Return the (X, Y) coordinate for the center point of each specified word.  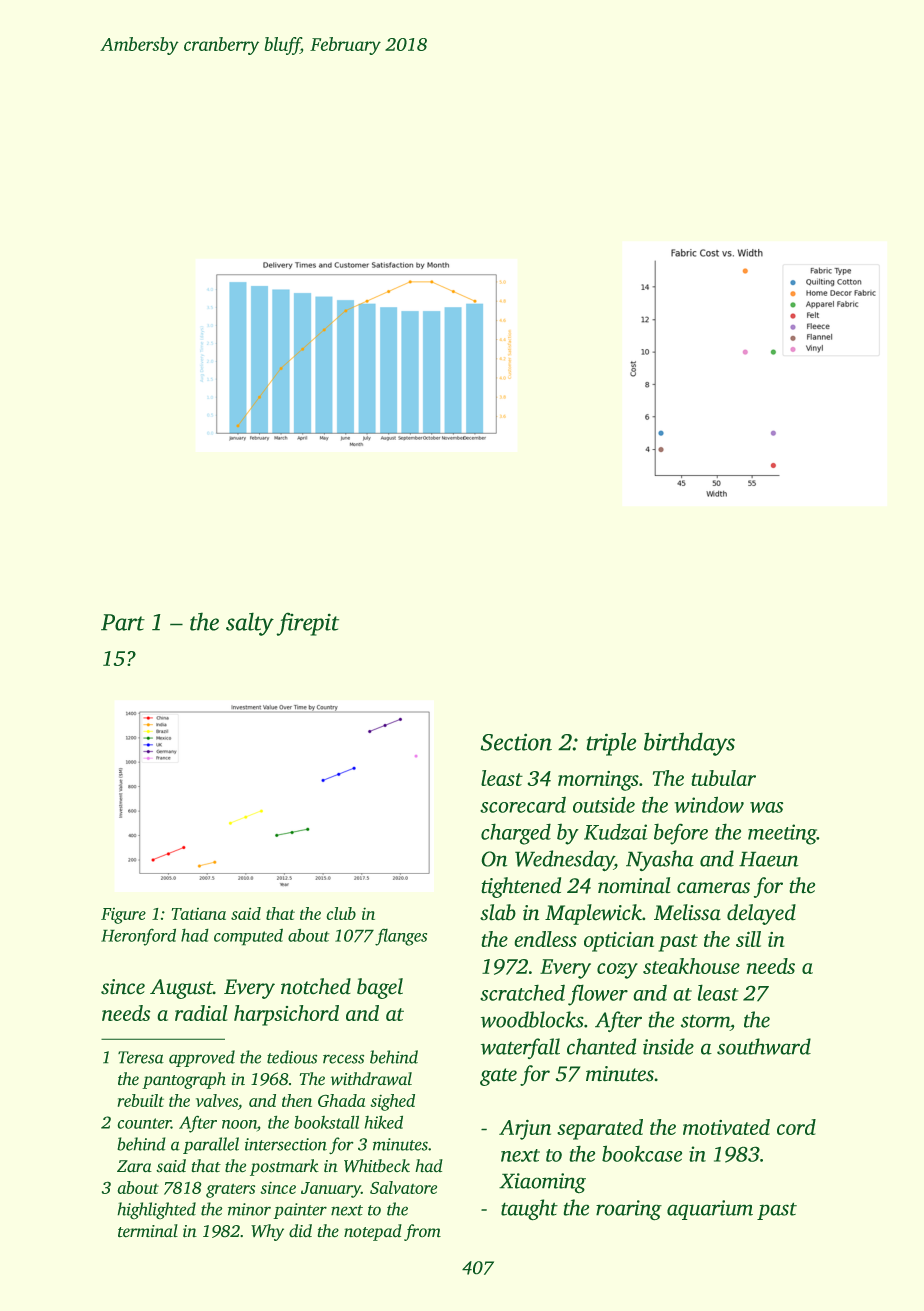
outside (604, 804)
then (297, 1100)
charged (516, 834)
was (766, 807)
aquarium (710, 1210)
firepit (307, 624)
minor (249, 1209)
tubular (723, 778)
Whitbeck (377, 1166)
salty (250, 624)
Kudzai (616, 831)
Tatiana (199, 914)
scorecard (523, 804)
